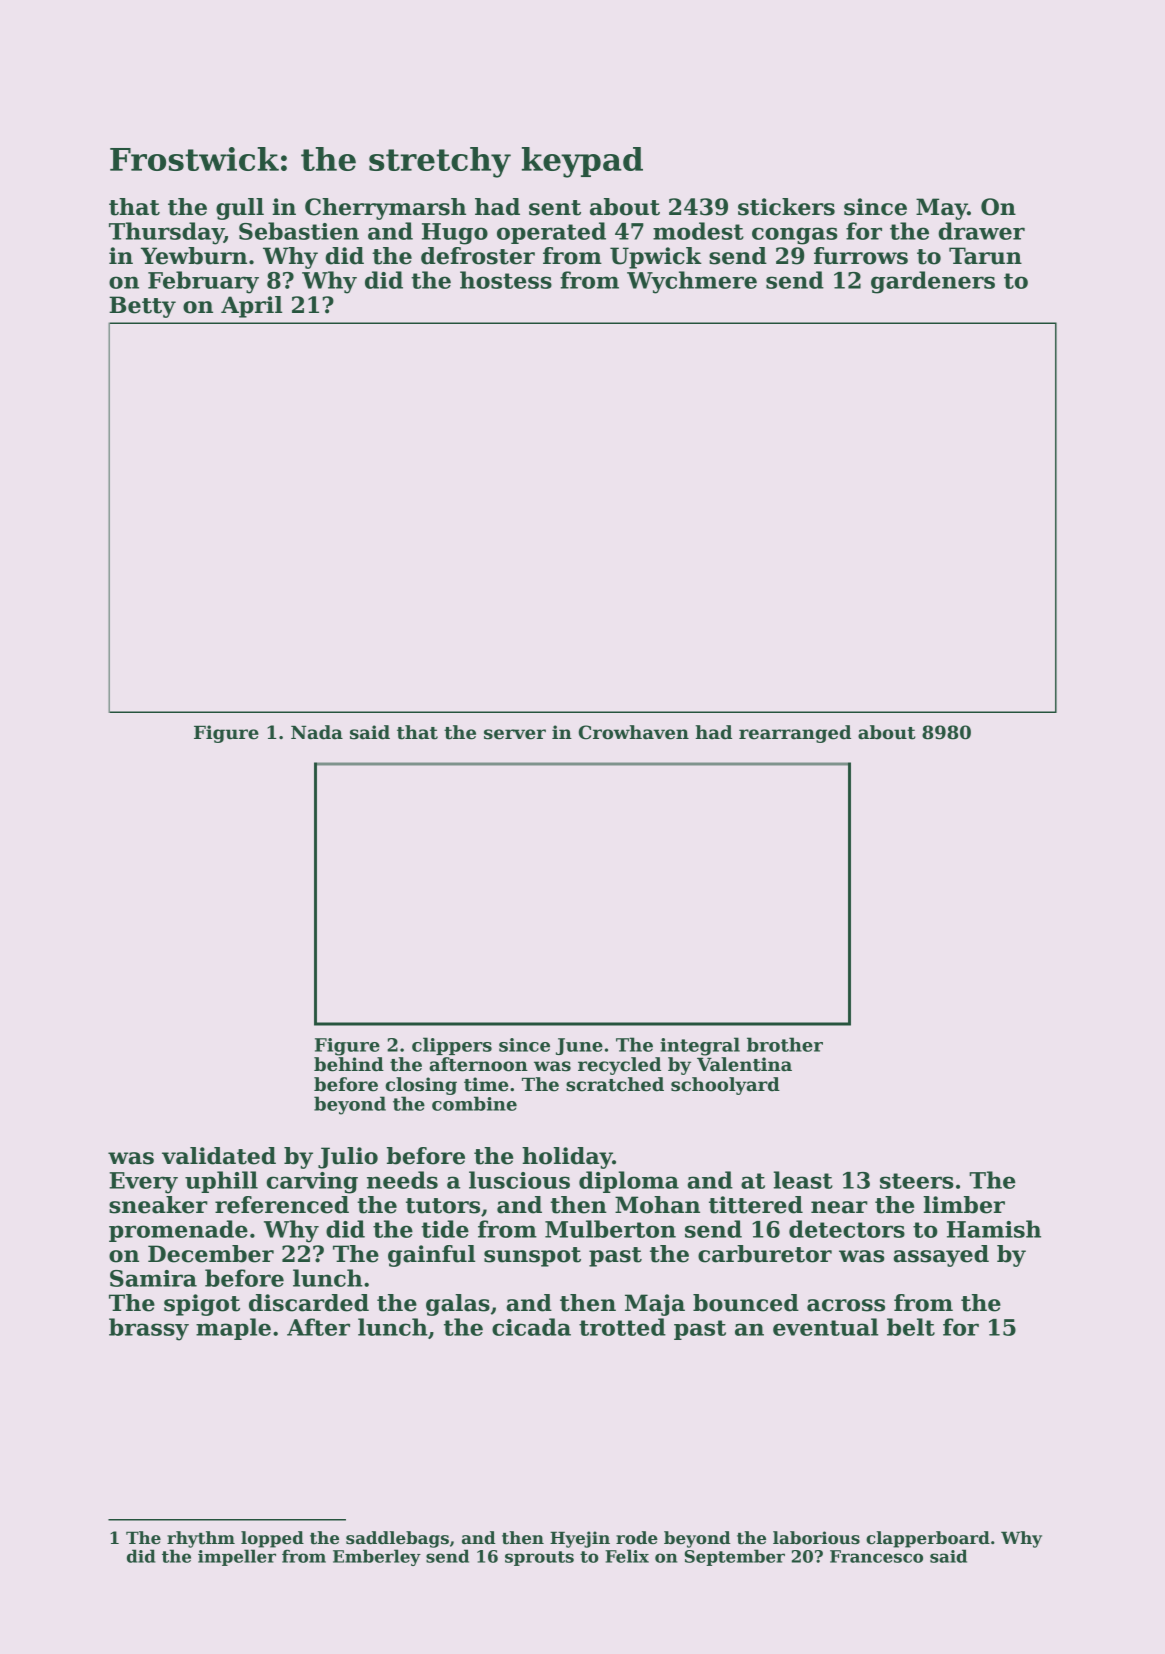  Describe the element at coordinates (795, 734) in the screenshot. I see `rearranged` at that location.
